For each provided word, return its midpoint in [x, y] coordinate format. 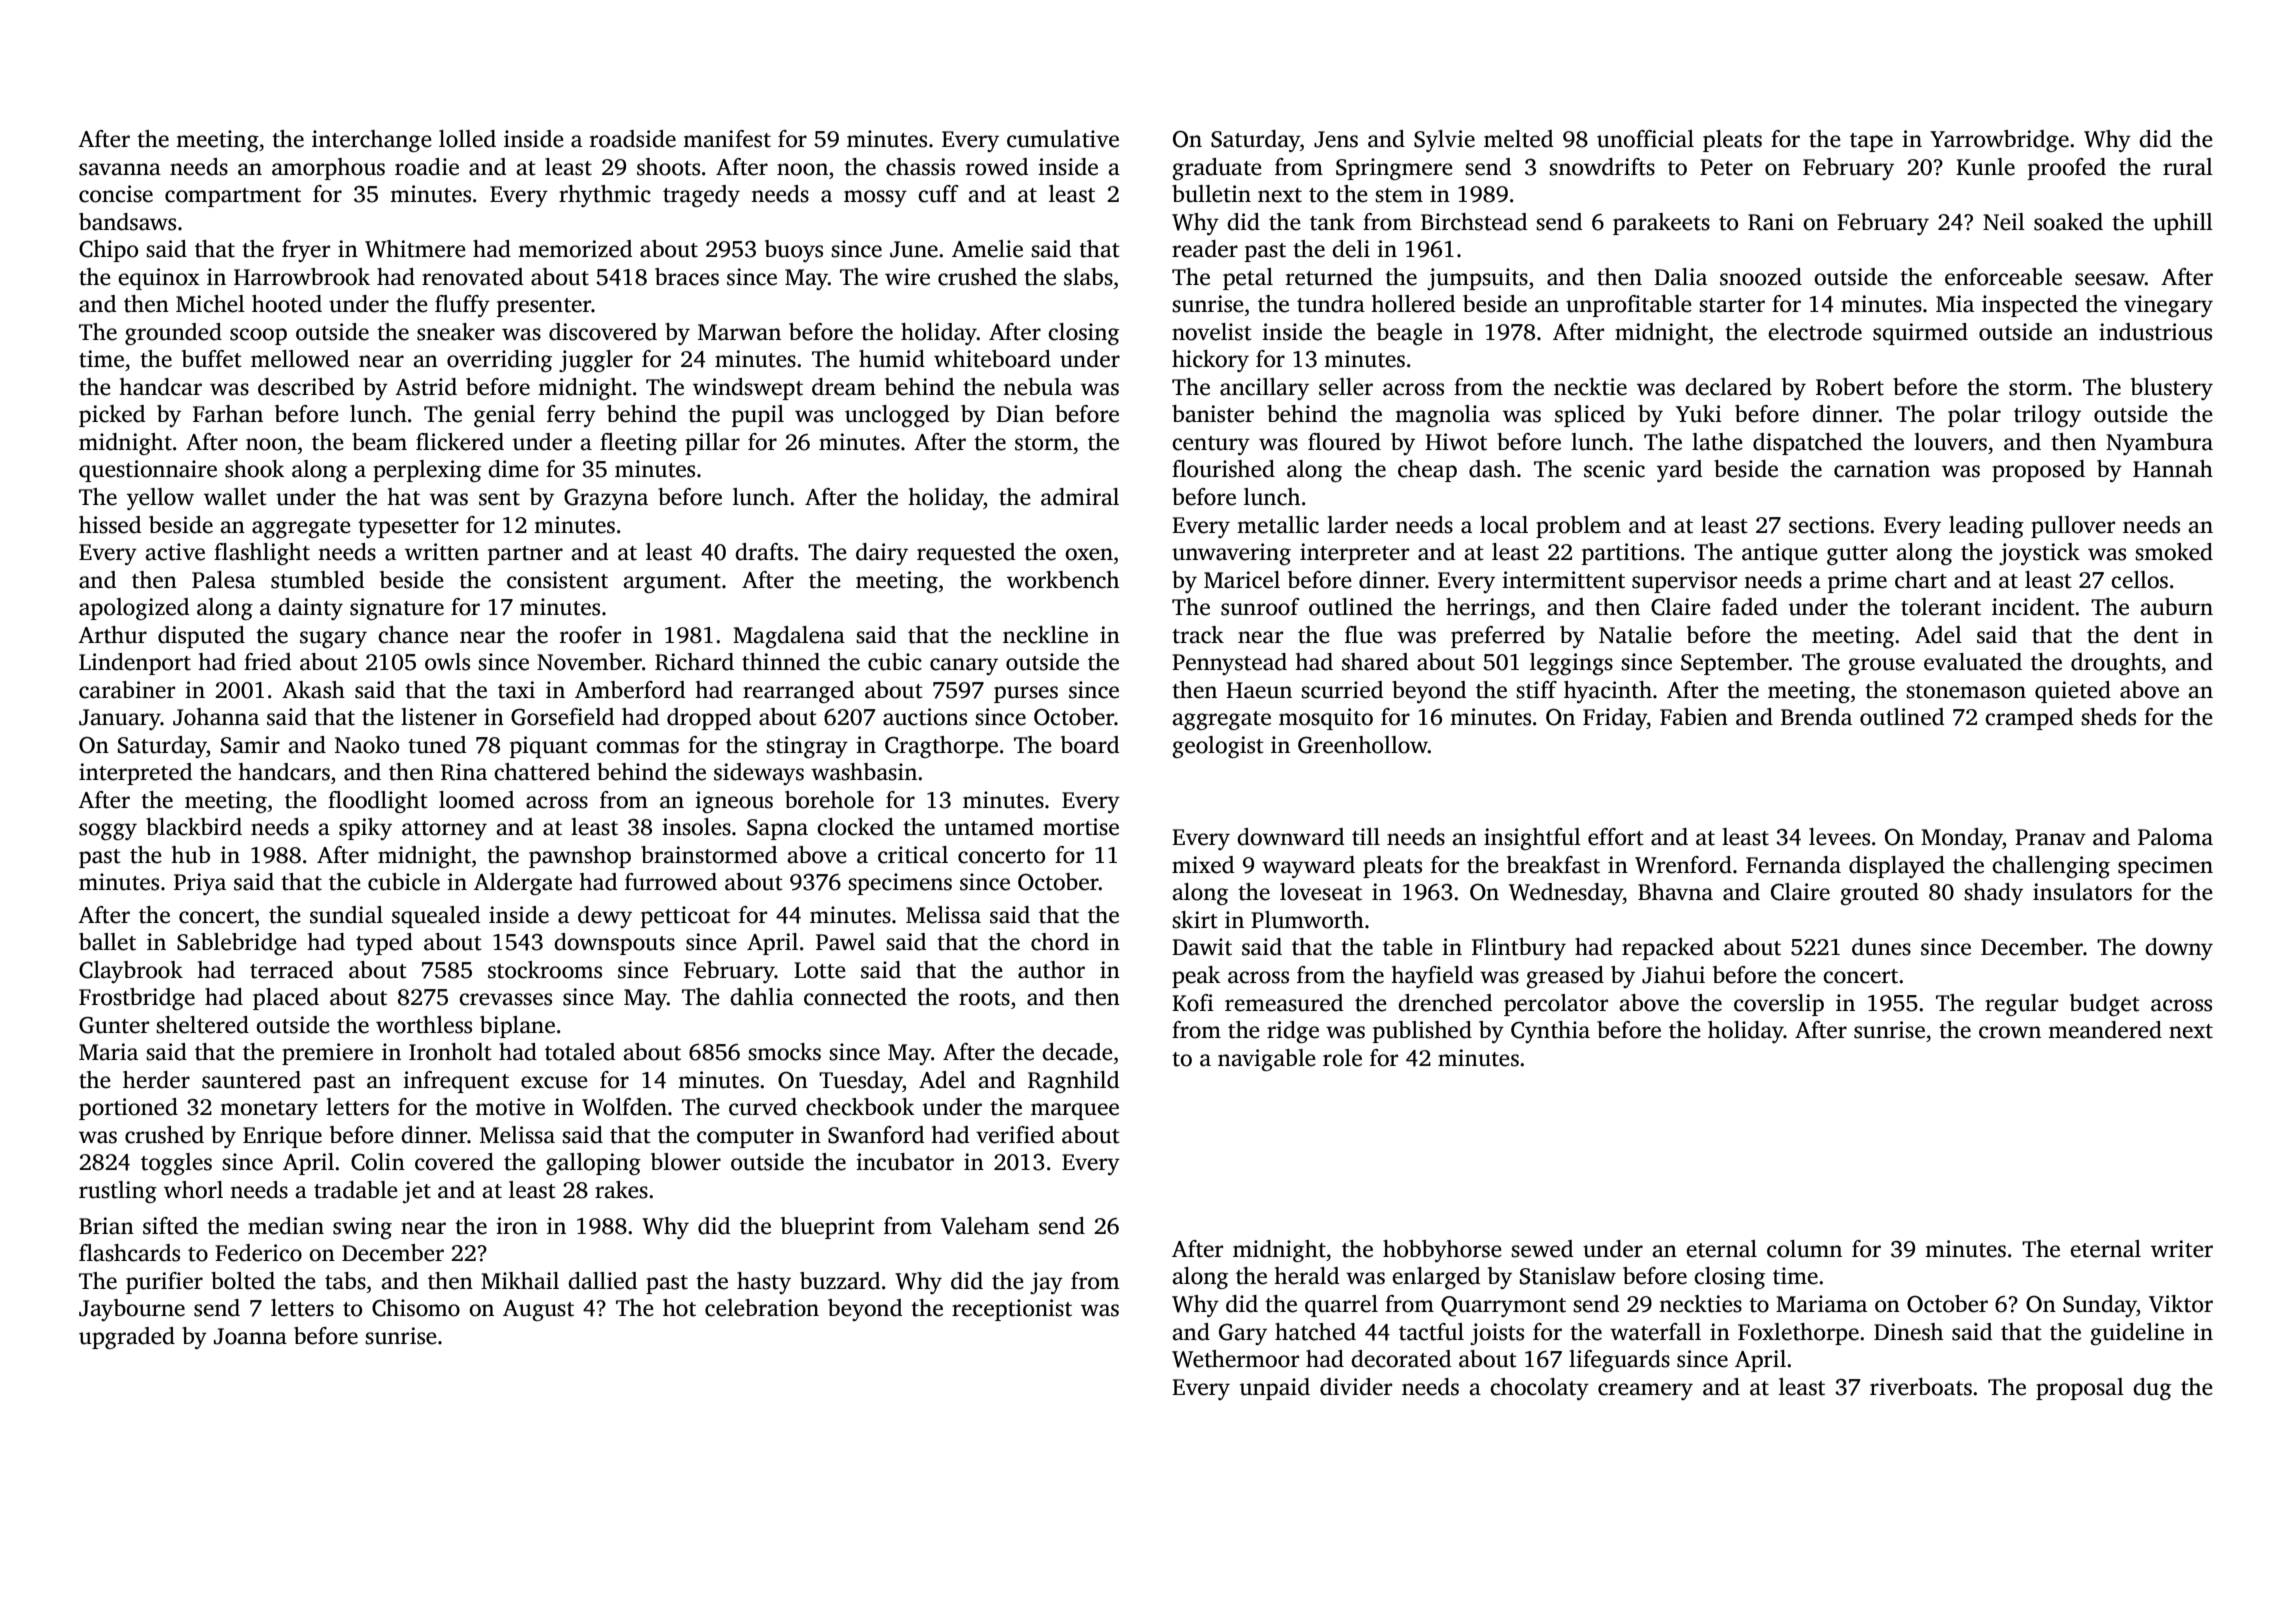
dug [2152, 1389]
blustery [2172, 389]
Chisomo [416, 1308]
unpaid [1275, 1389]
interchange [372, 141]
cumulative [1063, 139]
